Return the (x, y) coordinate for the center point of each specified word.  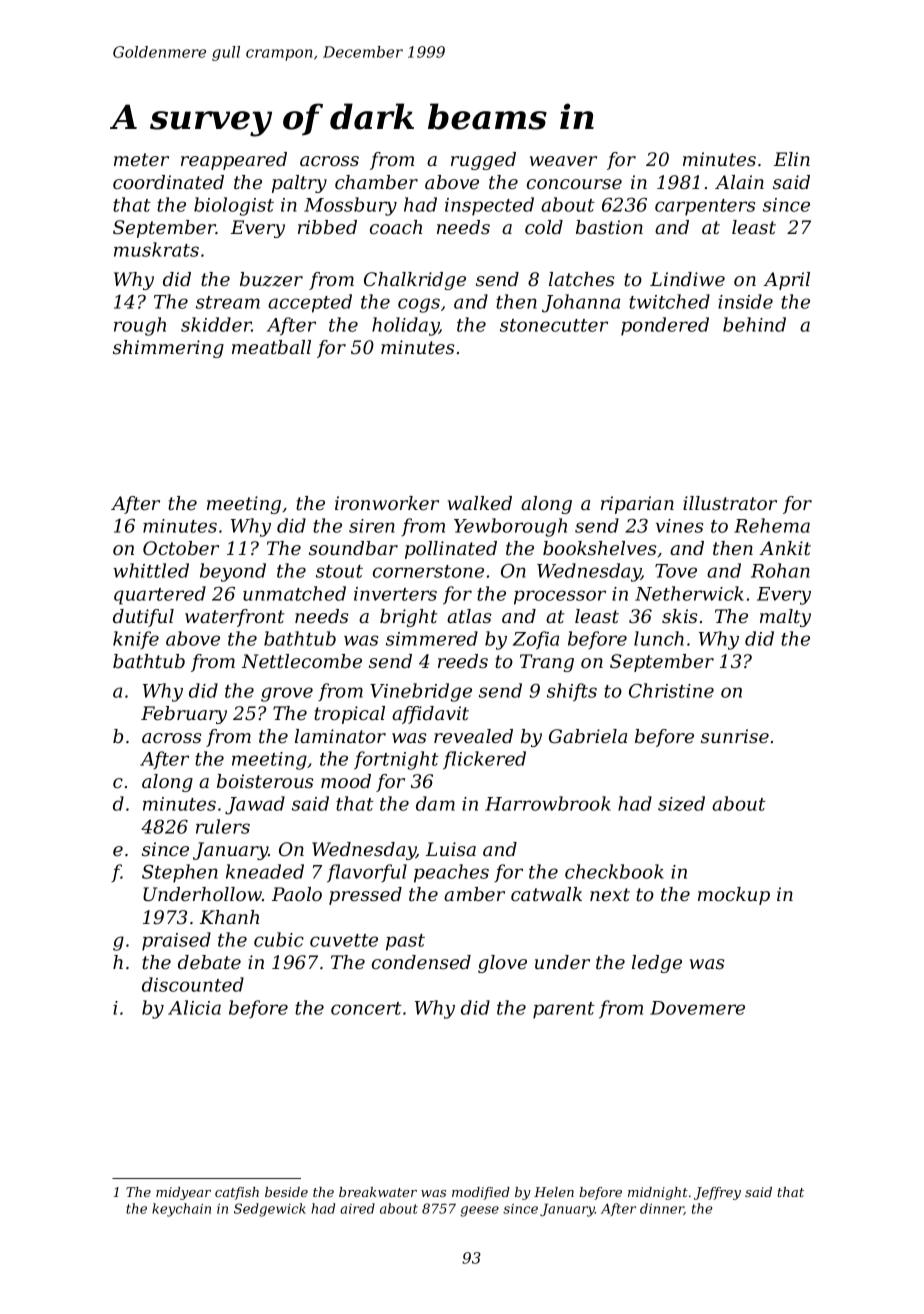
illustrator (730, 503)
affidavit (430, 715)
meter (141, 160)
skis (679, 616)
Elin (792, 159)
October (181, 548)
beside (286, 1192)
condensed (421, 962)
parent (564, 1010)
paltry (299, 184)
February (184, 715)
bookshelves (599, 548)
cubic (279, 939)
